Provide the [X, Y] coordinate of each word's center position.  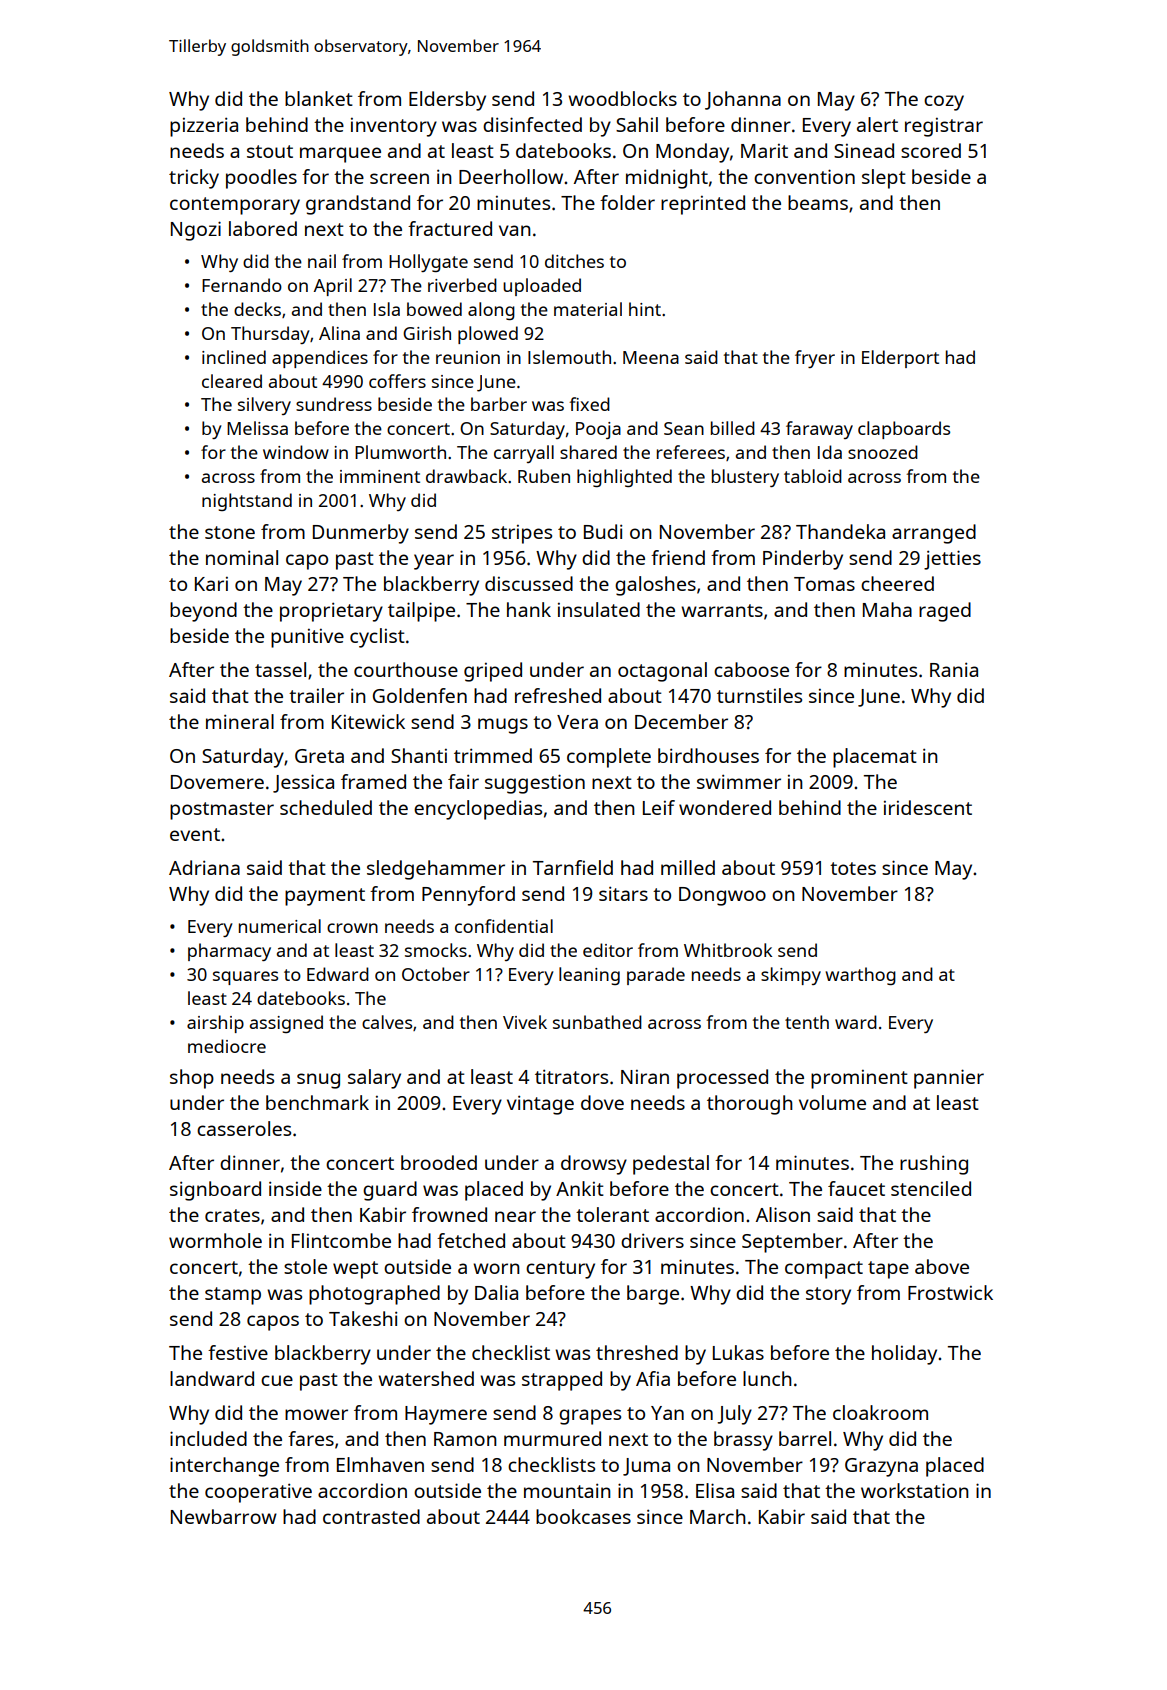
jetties [952, 560]
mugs [503, 726]
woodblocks [622, 98]
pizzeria [204, 127]
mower [316, 1414]
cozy [944, 103]
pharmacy [229, 952]
